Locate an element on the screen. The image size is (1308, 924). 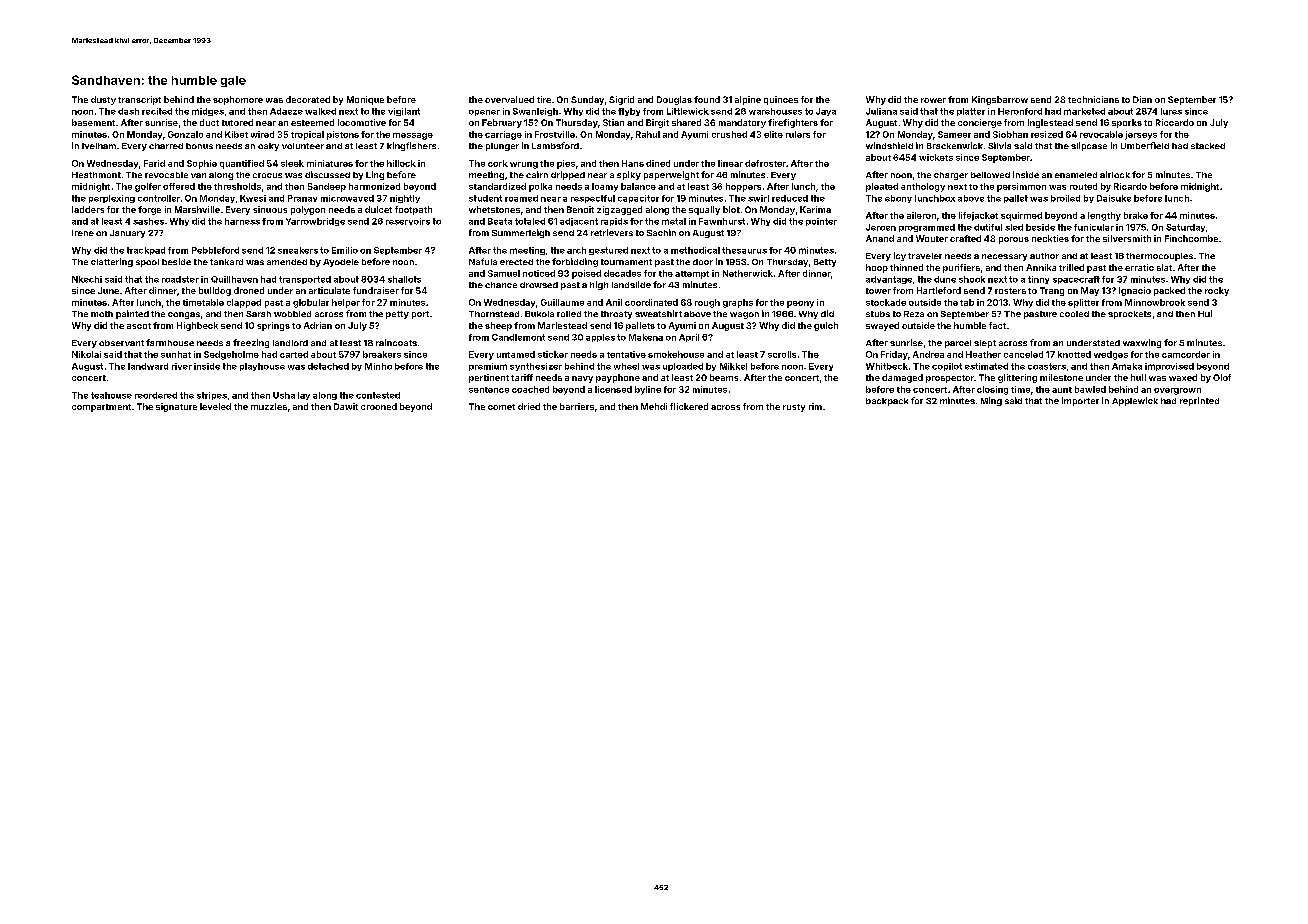
Pebbleford is located at coordinates (215, 250).
